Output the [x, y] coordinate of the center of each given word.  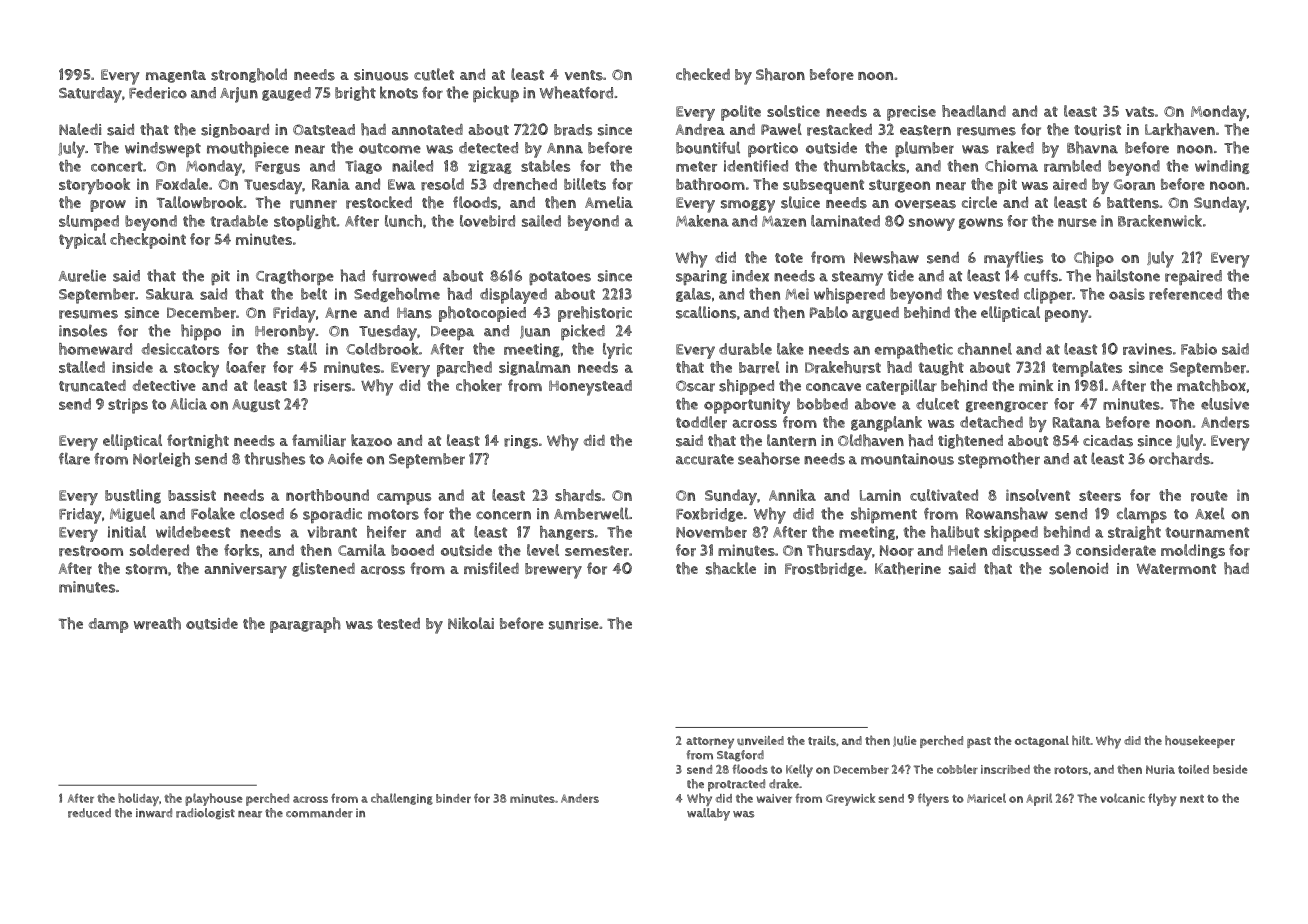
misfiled [491, 568]
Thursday [839, 552]
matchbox [1211, 385]
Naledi [80, 129]
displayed [513, 296]
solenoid [1078, 568]
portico [773, 150]
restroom [91, 551]
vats [1139, 111]
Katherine [908, 568]
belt [314, 294]
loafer [246, 367]
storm [146, 569]
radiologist [205, 814]
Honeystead [590, 388]
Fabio [1199, 349]
